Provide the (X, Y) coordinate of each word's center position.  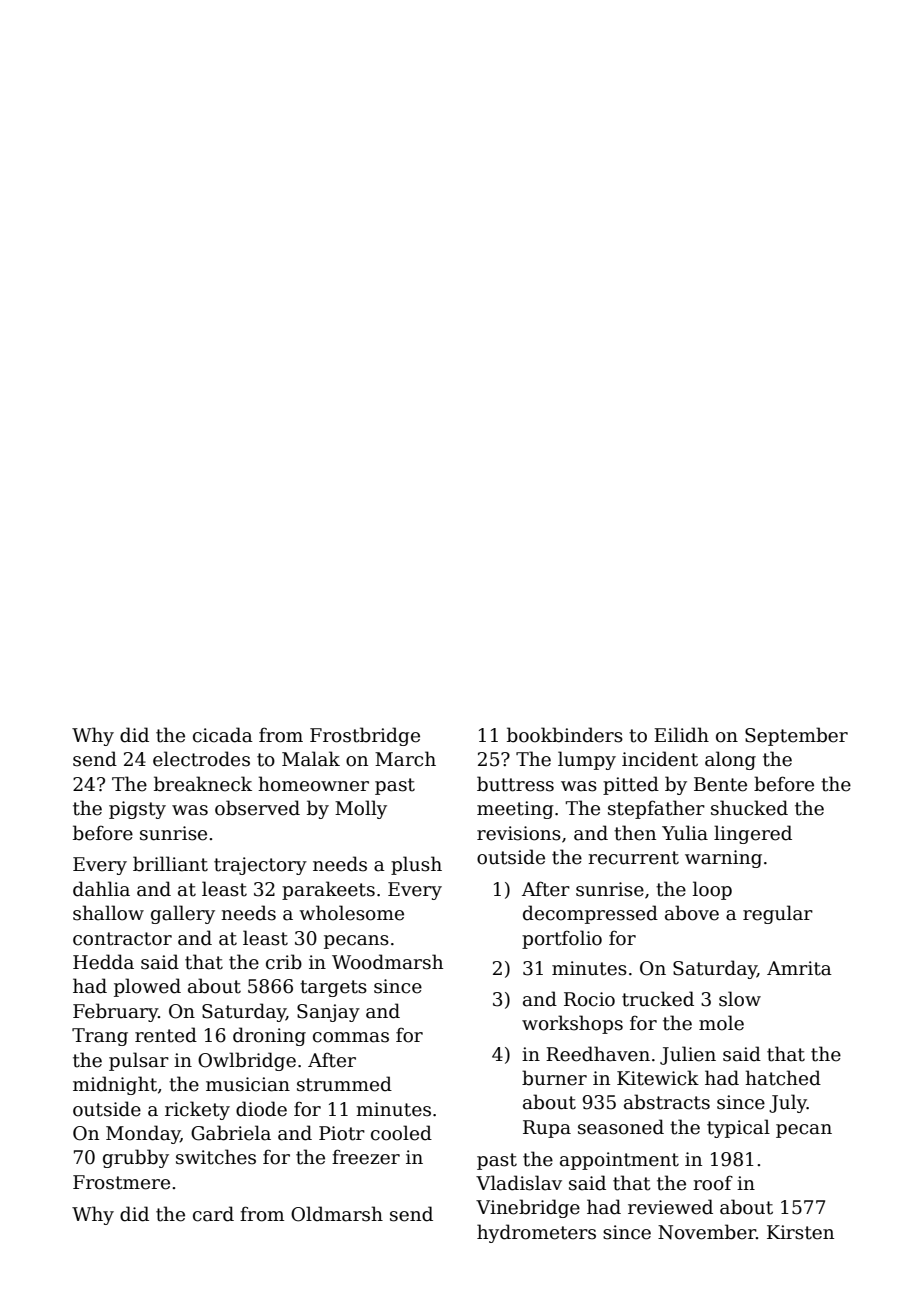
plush (416, 865)
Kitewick (658, 1078)
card (213, 1214)
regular (778, 914)
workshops (572, 1024)
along (730, 760)
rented (166, 1035)
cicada (223, 735)
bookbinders (565, 735)
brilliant (170, 864)
